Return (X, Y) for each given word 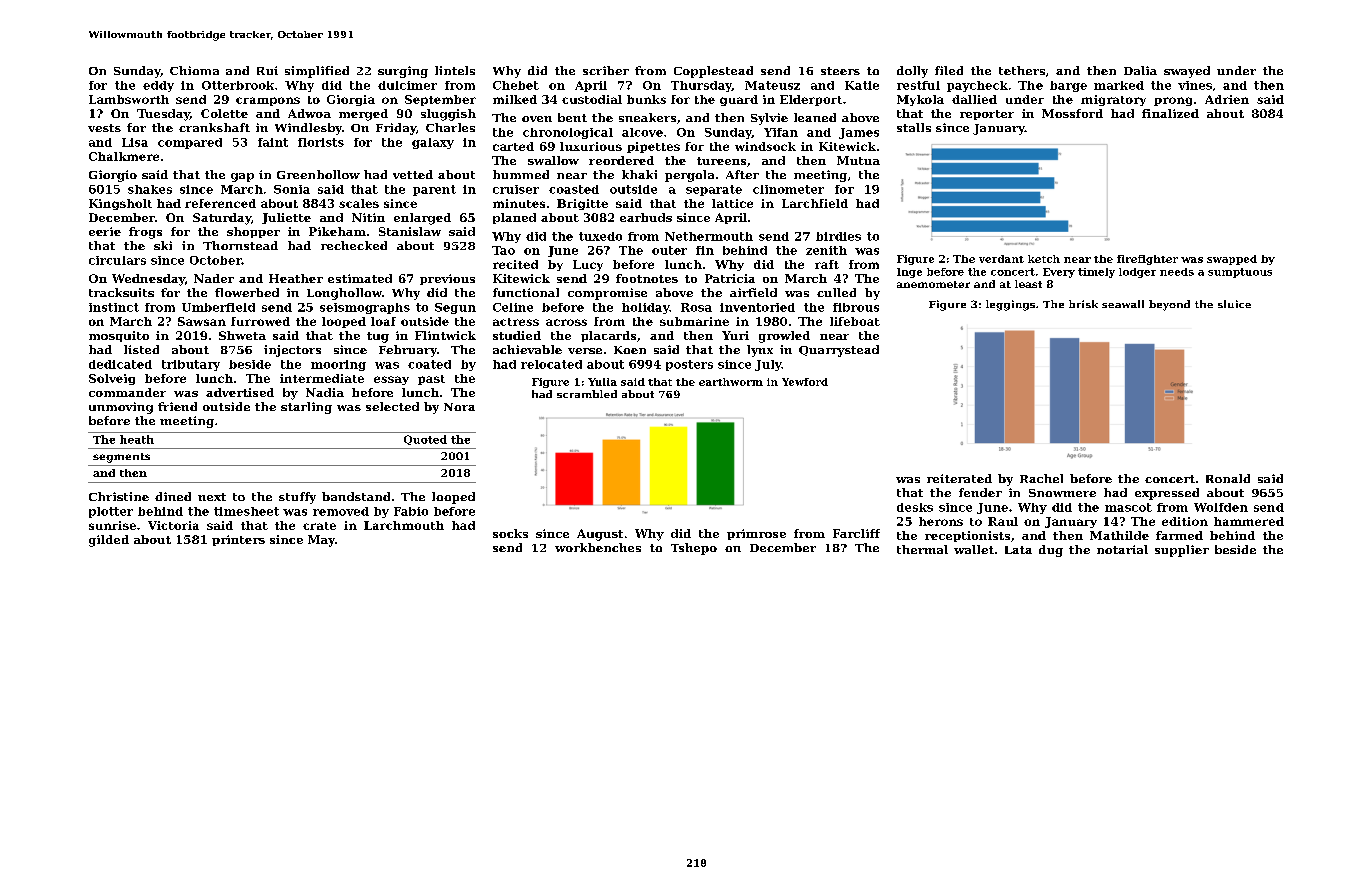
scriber (606, 70)
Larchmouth (404, 525)
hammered (1249, 521)
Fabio (411, 511)
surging (403, 72)
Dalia (1140, 70)
